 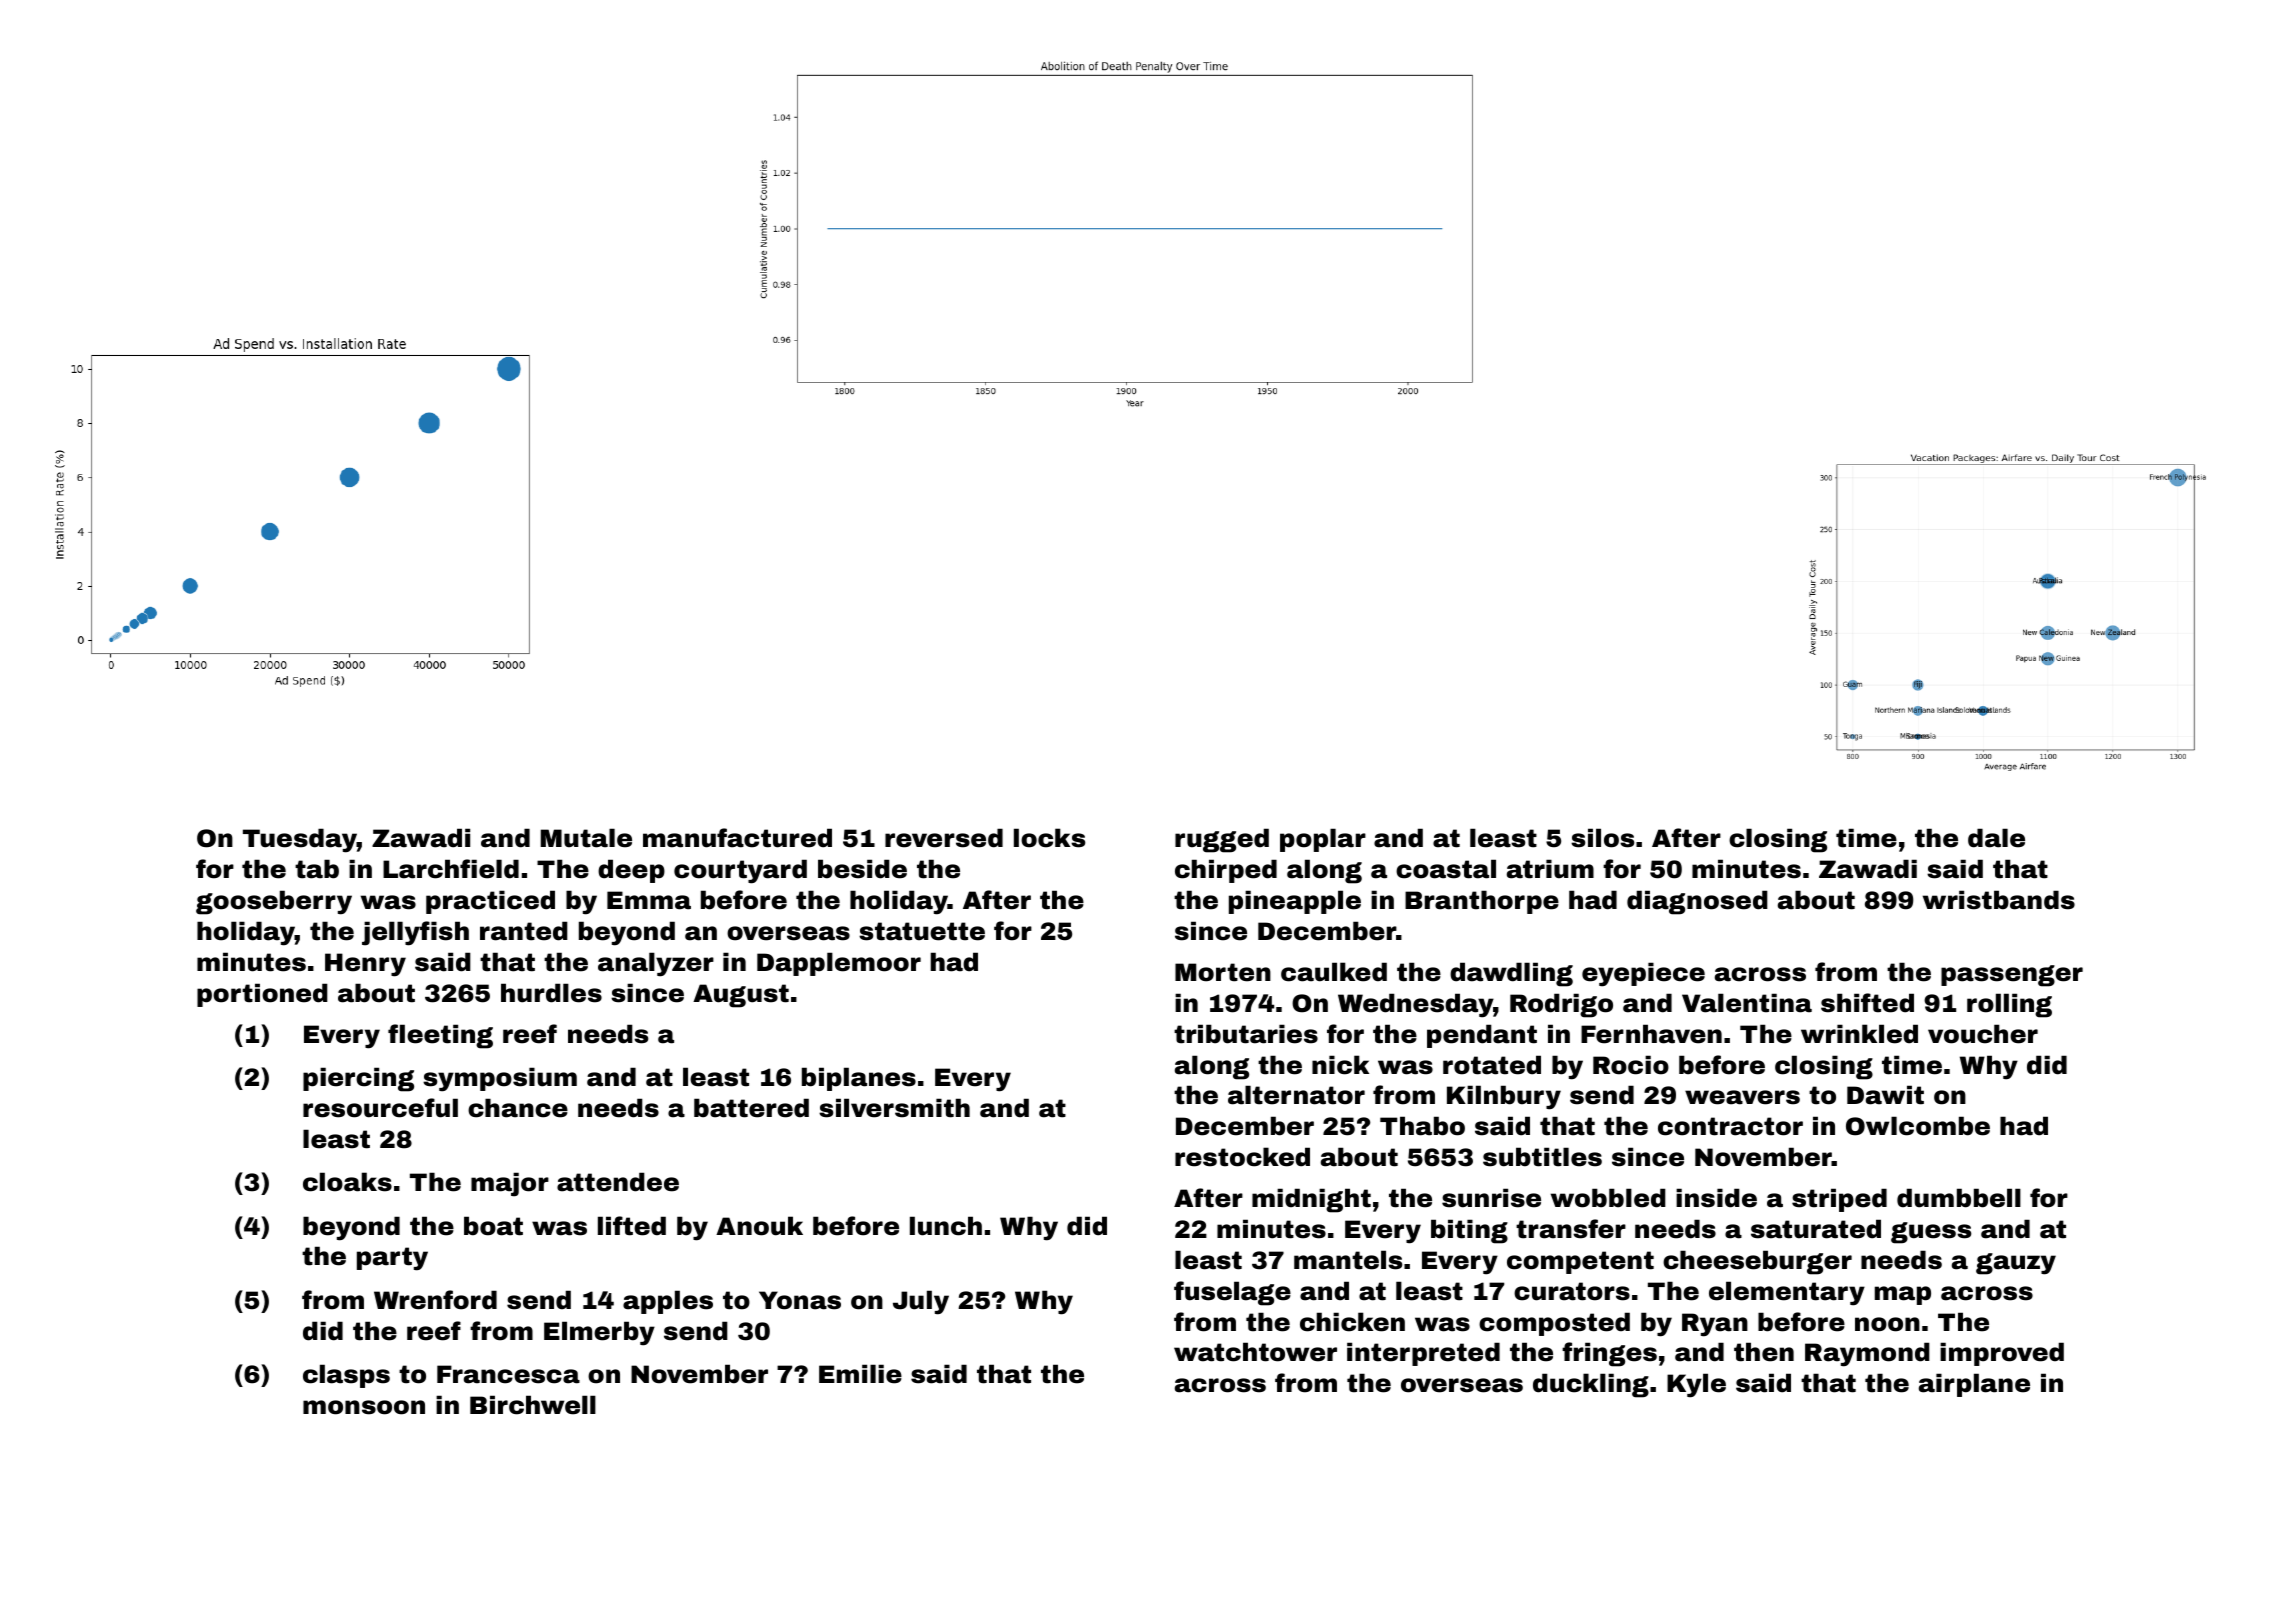 What do you see at coordinates (1580, 1262) in the screenshot?
I see `competent` at bounding box center [1580, 1262].
